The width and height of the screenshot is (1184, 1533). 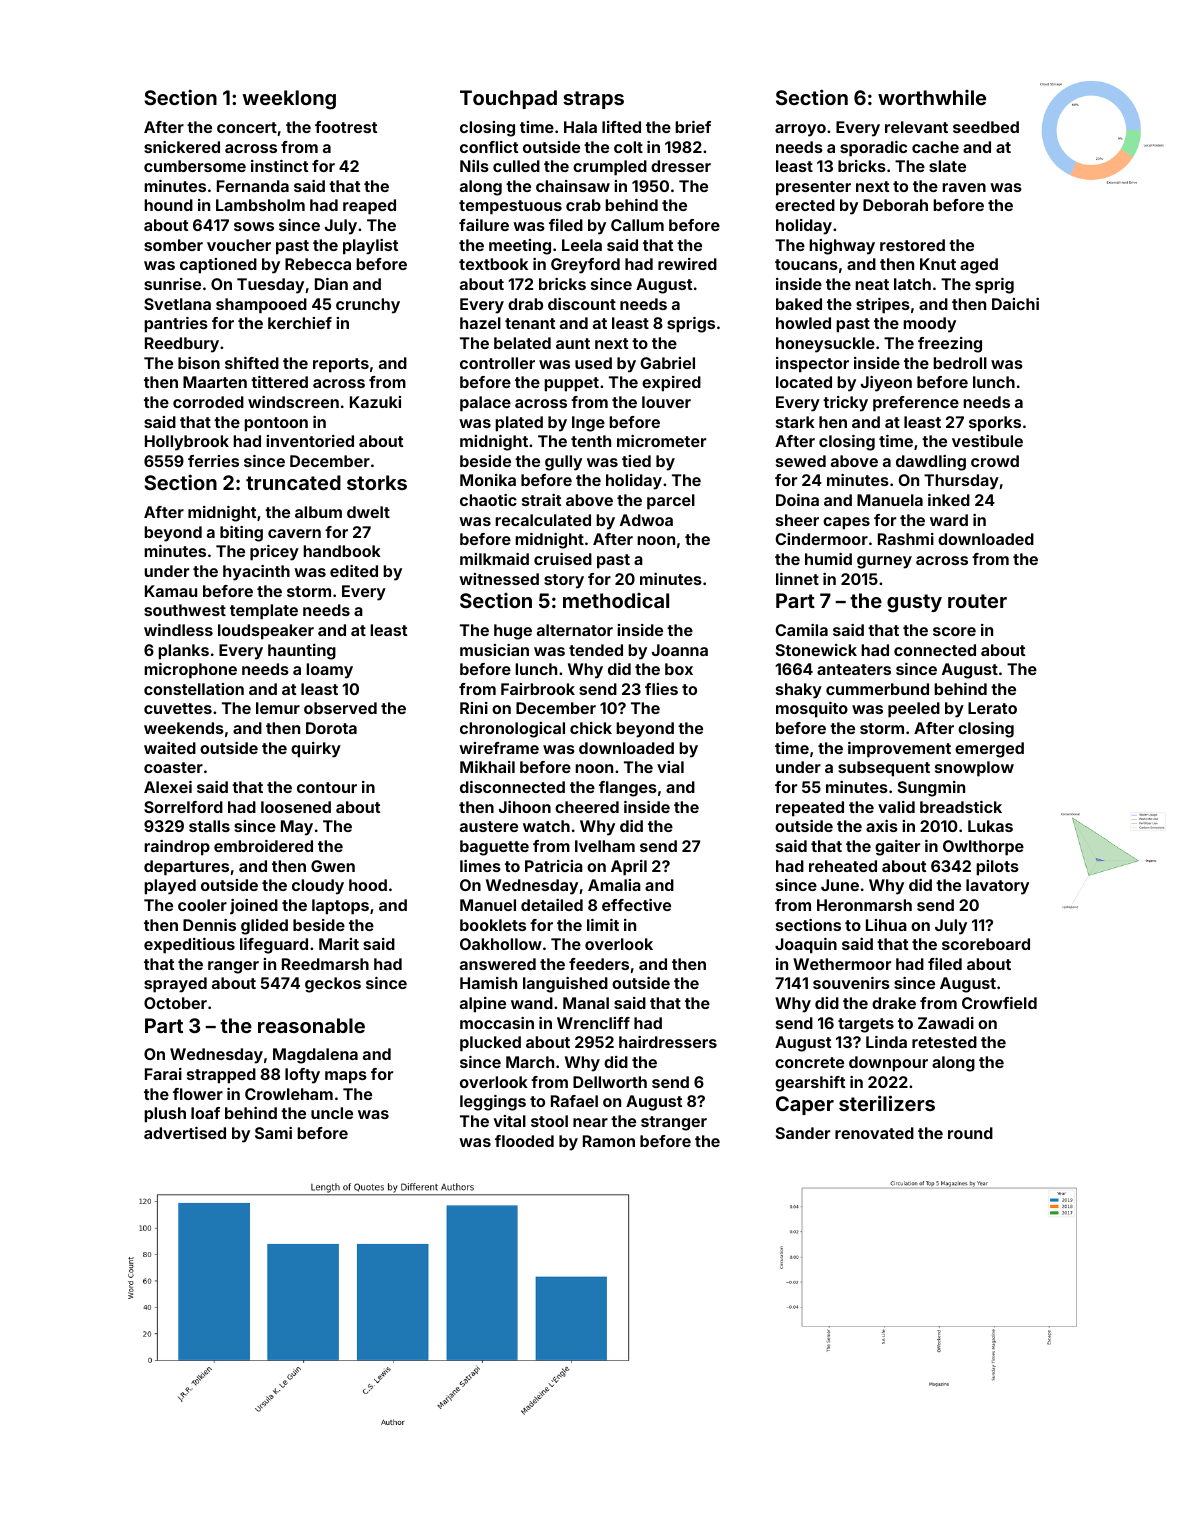 What do you see at coordinates (499, 748) in the screenshot?
I see `wireframe` at bounding box center [499, 748].
